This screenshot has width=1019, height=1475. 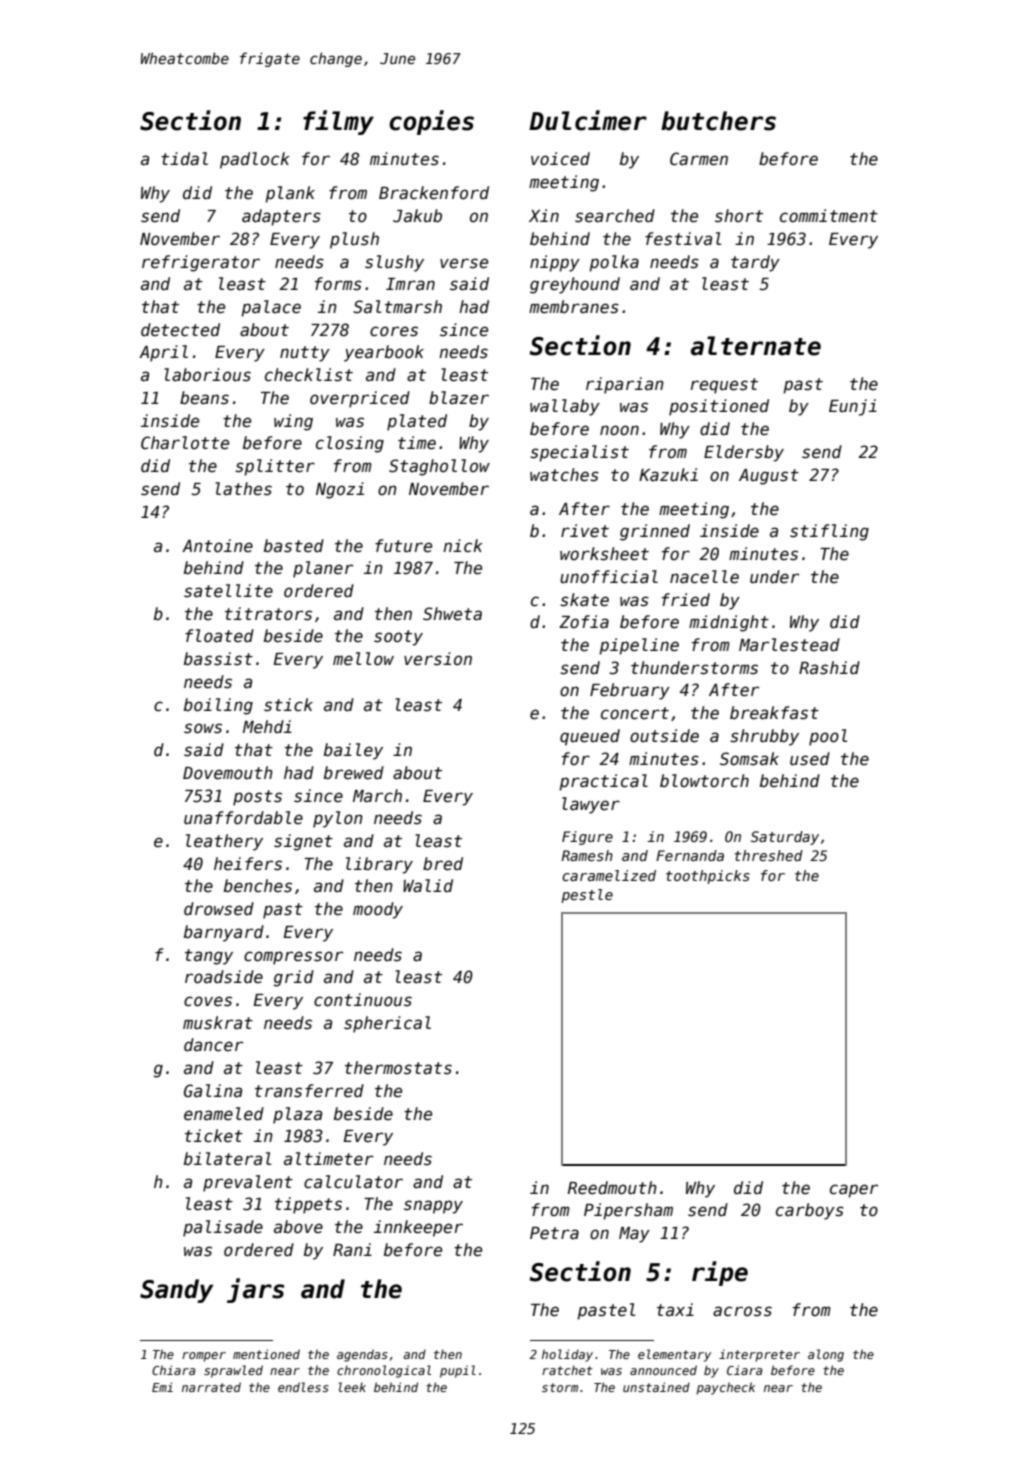 What do you see at coordinates (338, 819) in the screenshot?
I see `pylon` at bounding box center [338, 819].
